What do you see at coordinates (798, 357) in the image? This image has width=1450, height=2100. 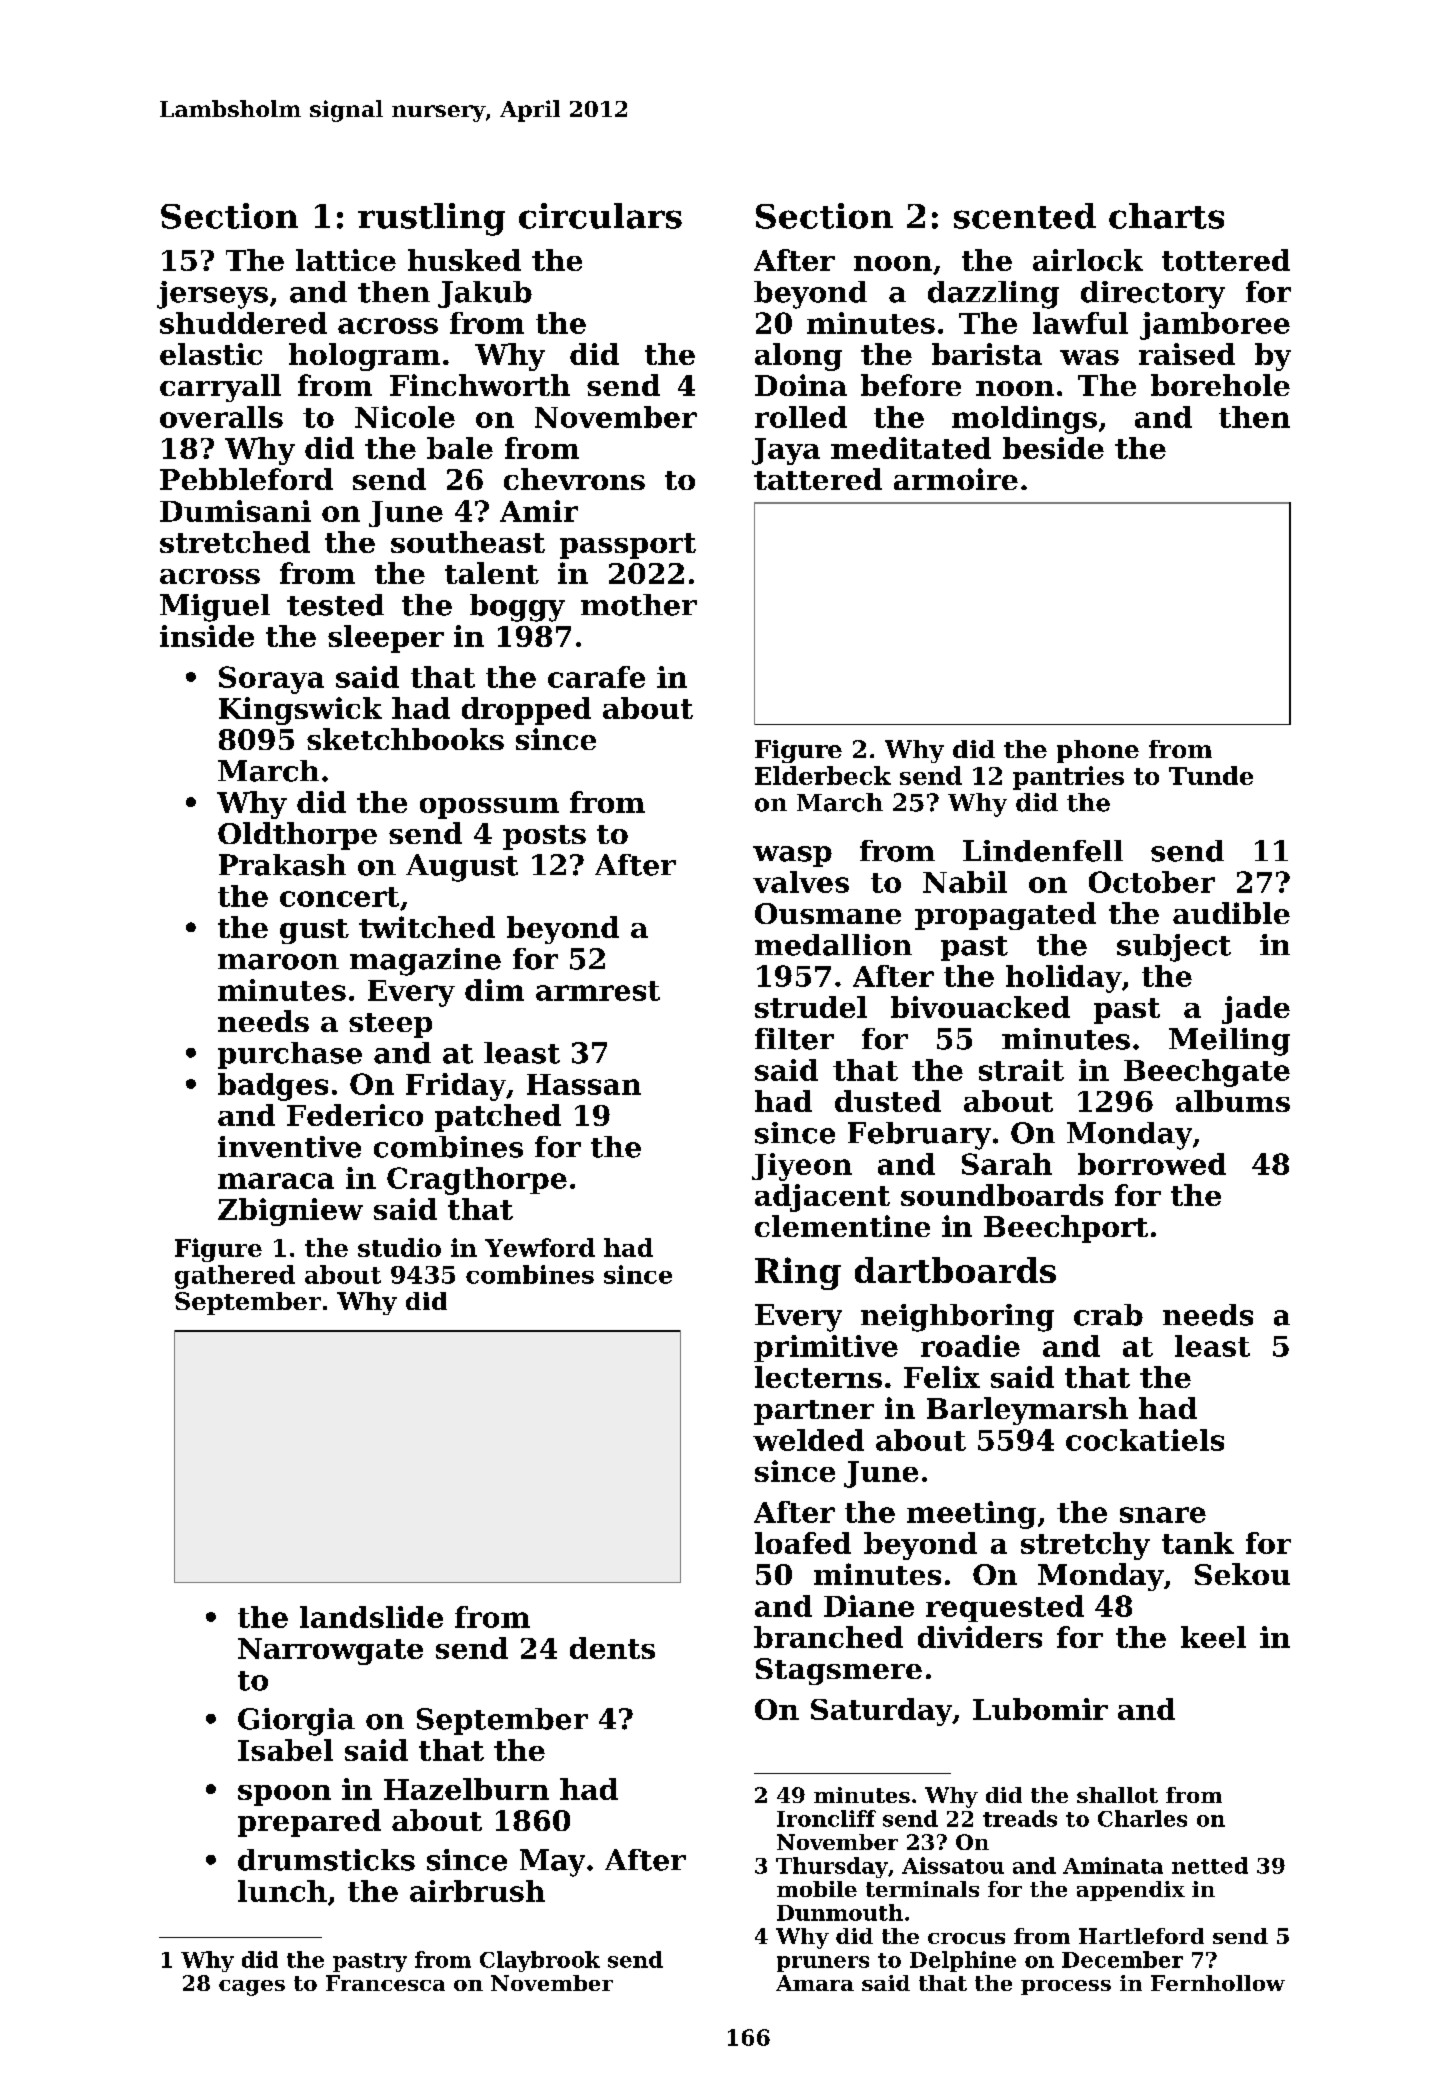 I see `along` at bounding box center [798, 357].
